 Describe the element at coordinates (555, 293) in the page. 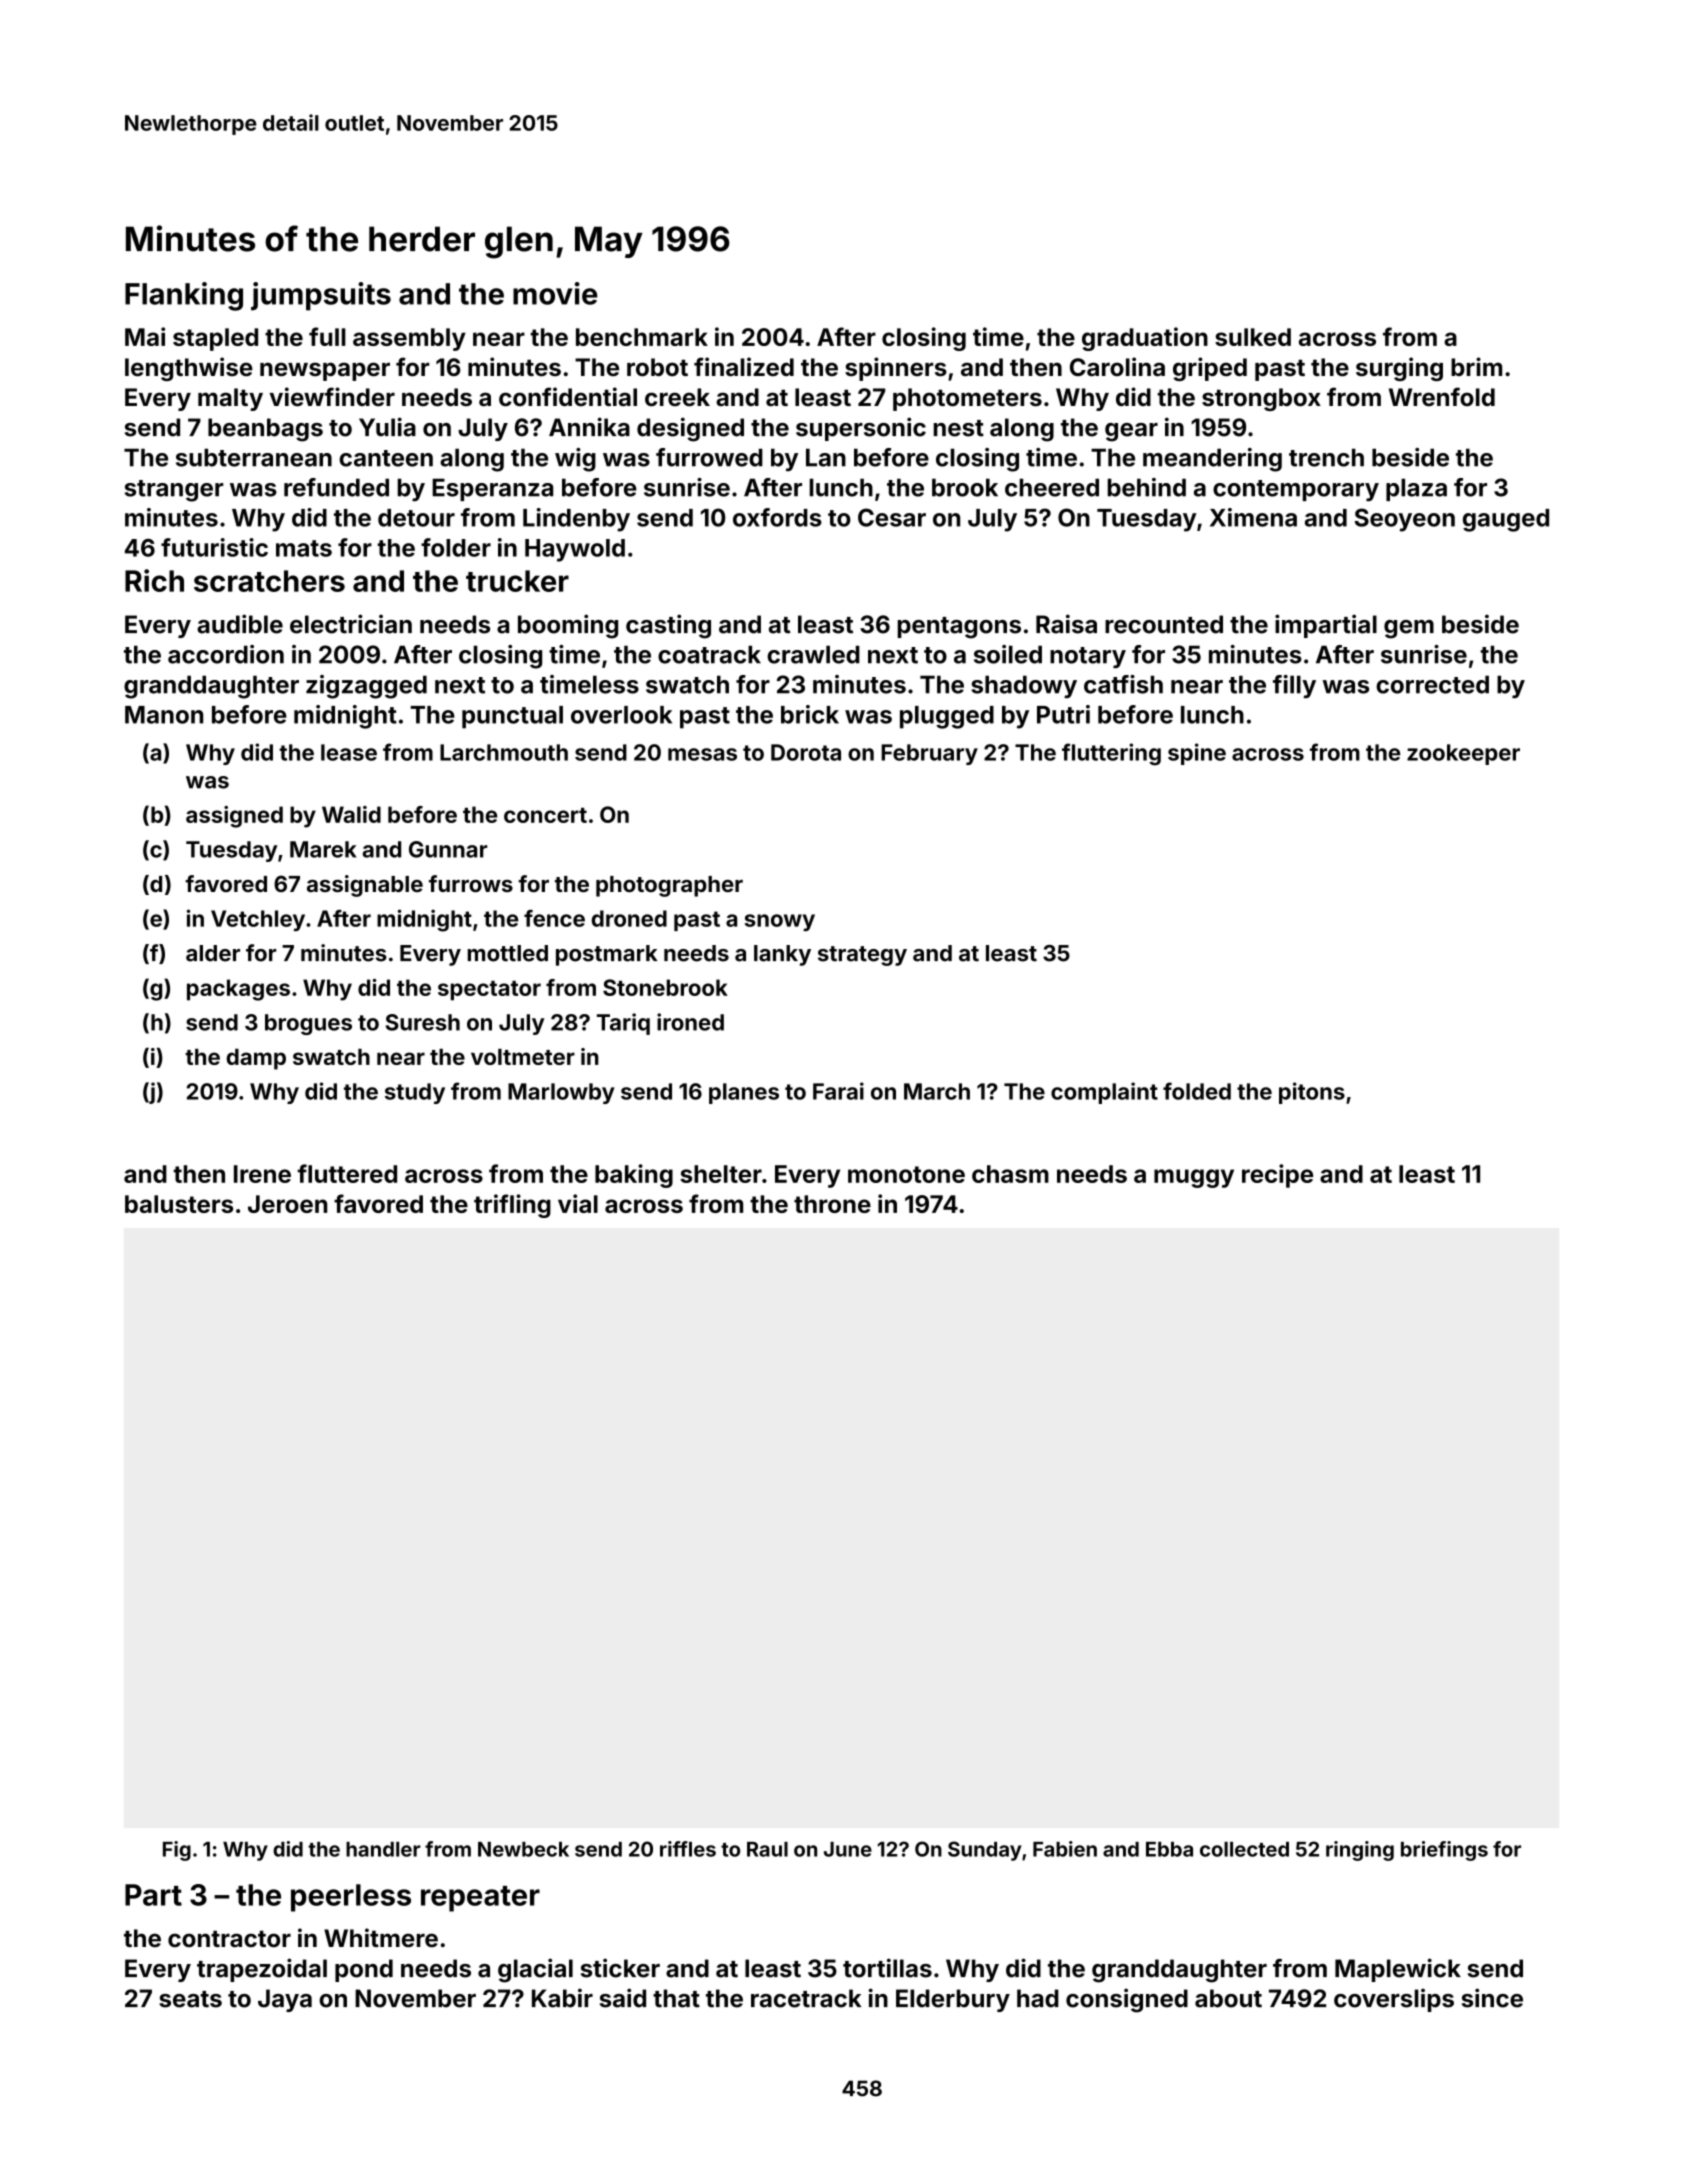

I see `movie` at that location.
